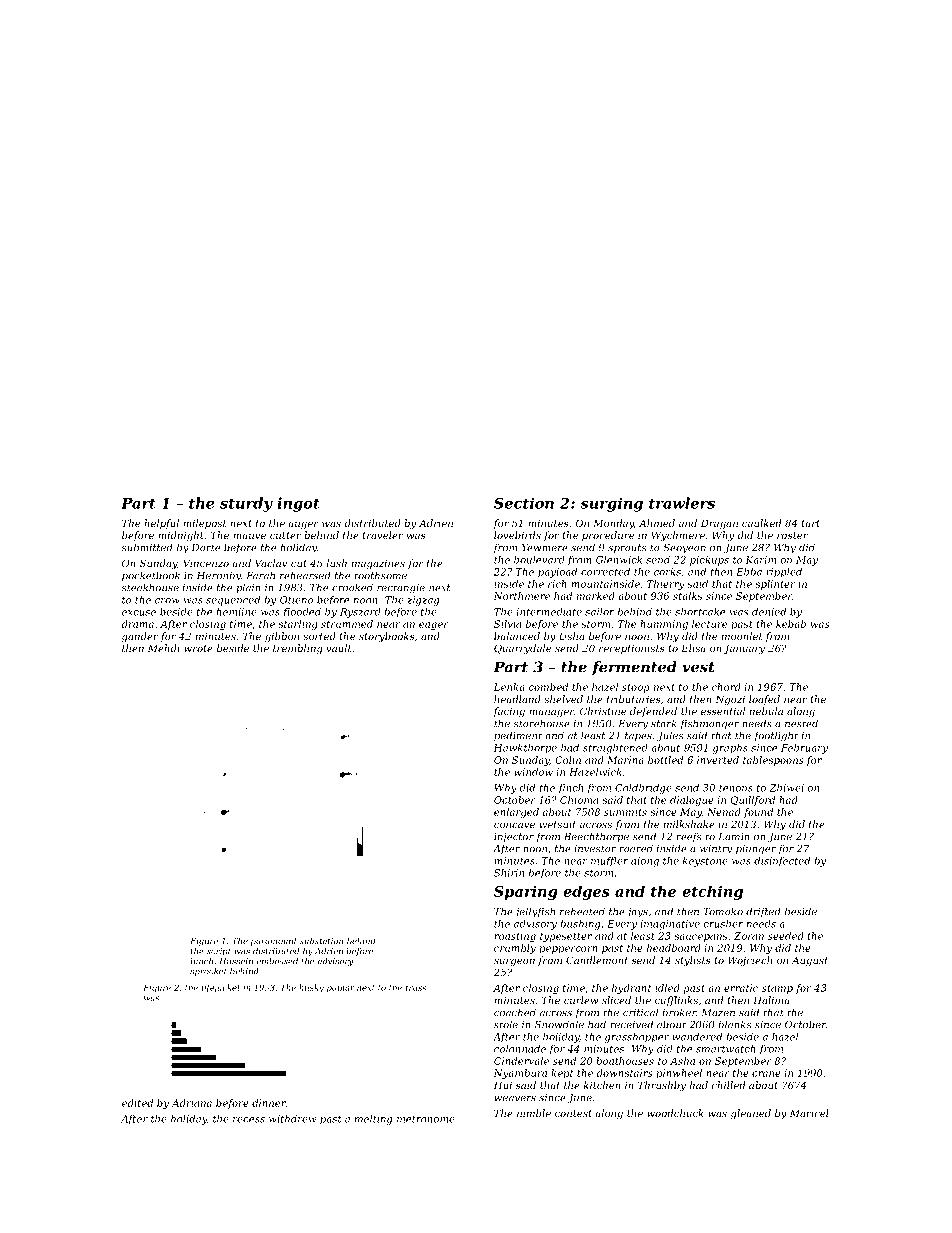  Describe the element at coordinates (792, 535) in the page. I see `roster` at that location.
